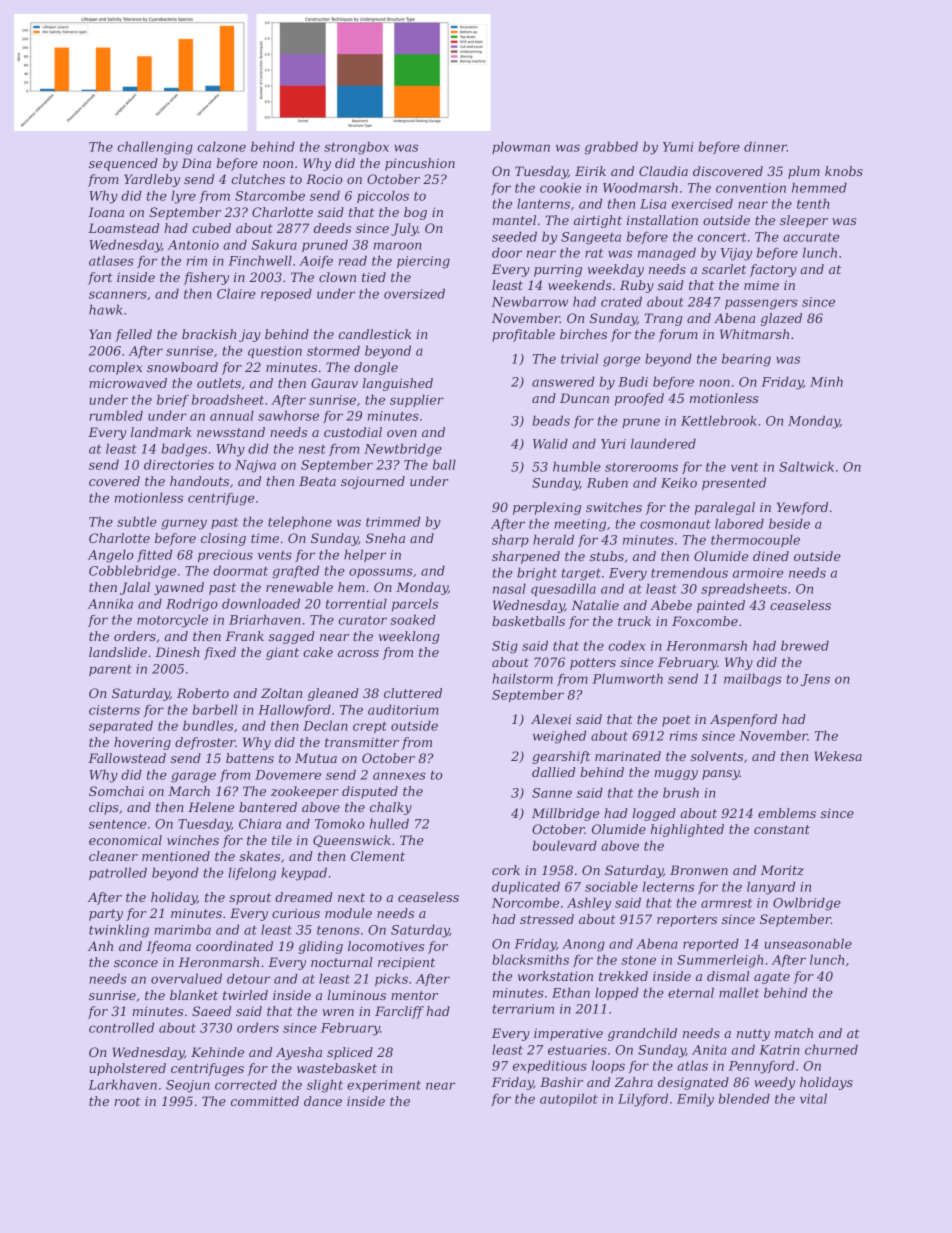 Image resolution: width=952 pixels, height=1233 pixels. I want to click on Fallowstead, so click(127, 758).
